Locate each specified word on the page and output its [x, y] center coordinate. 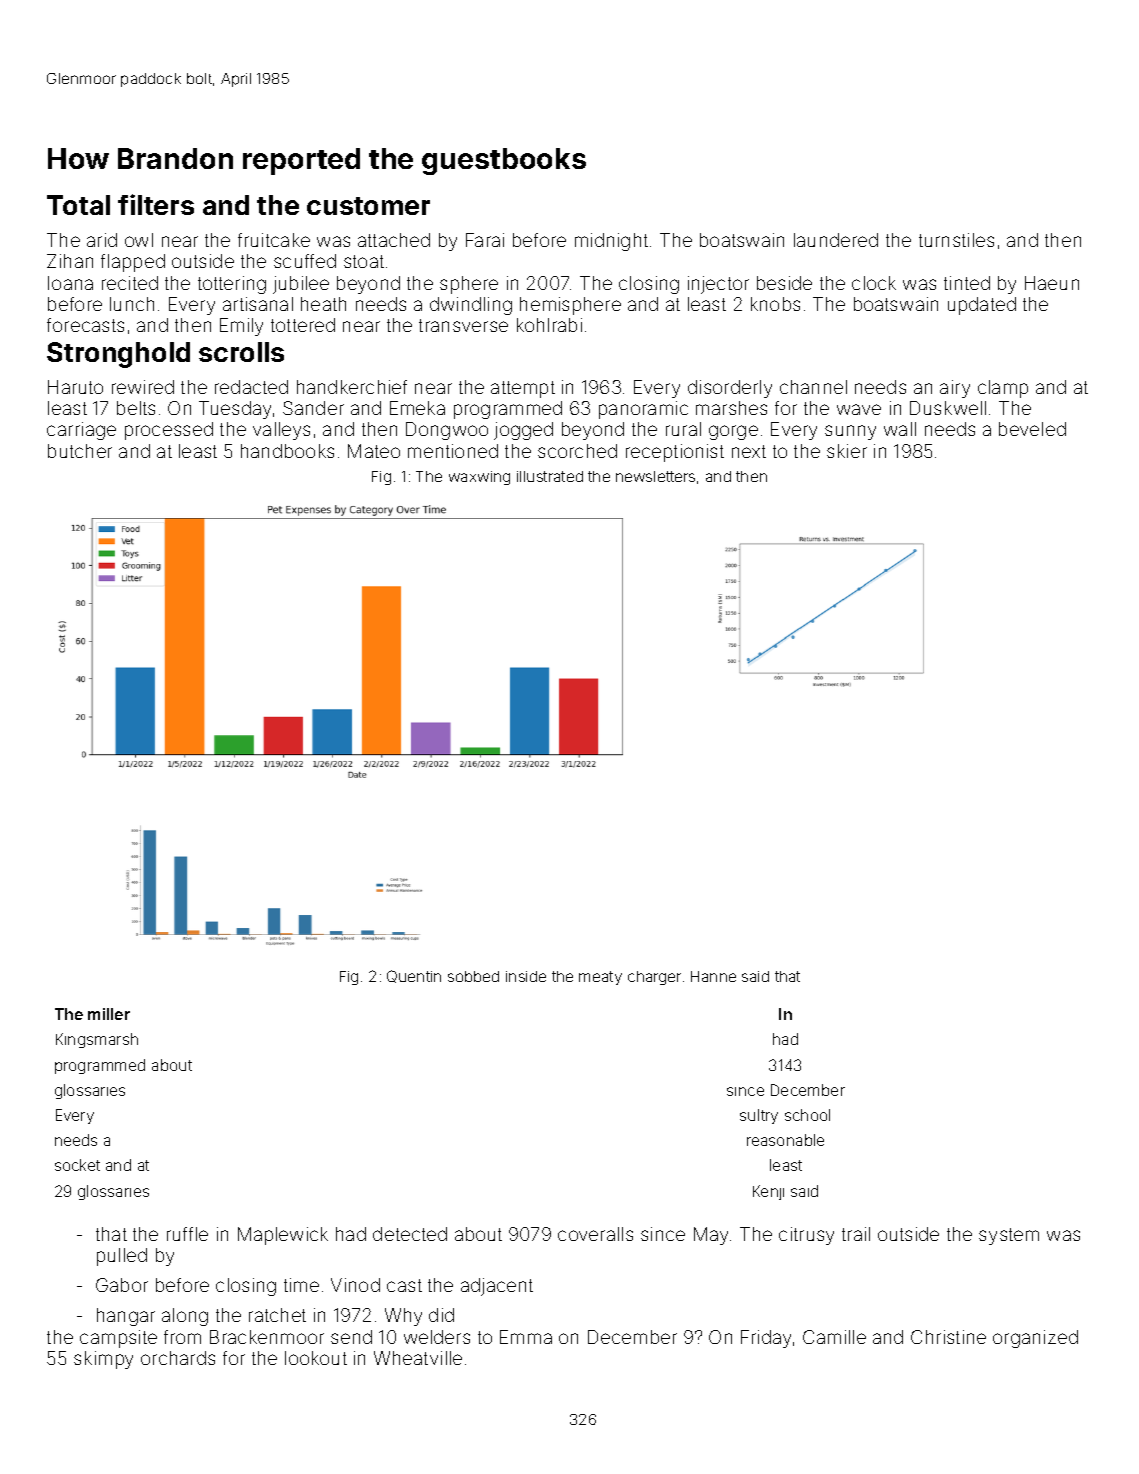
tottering [232, 285]
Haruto [75, 387]
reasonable [785, 1140]
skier [847, 451]
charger [654, 978]
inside [526, 976]
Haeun [1052, 283]
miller [109, 1014]
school [807, 1115]
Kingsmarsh [97, 1040]
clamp [1003, 389]
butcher [80, 451]
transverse [463, 325]
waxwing [479, 478]
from [182, 1337]
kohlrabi [549, 325]
